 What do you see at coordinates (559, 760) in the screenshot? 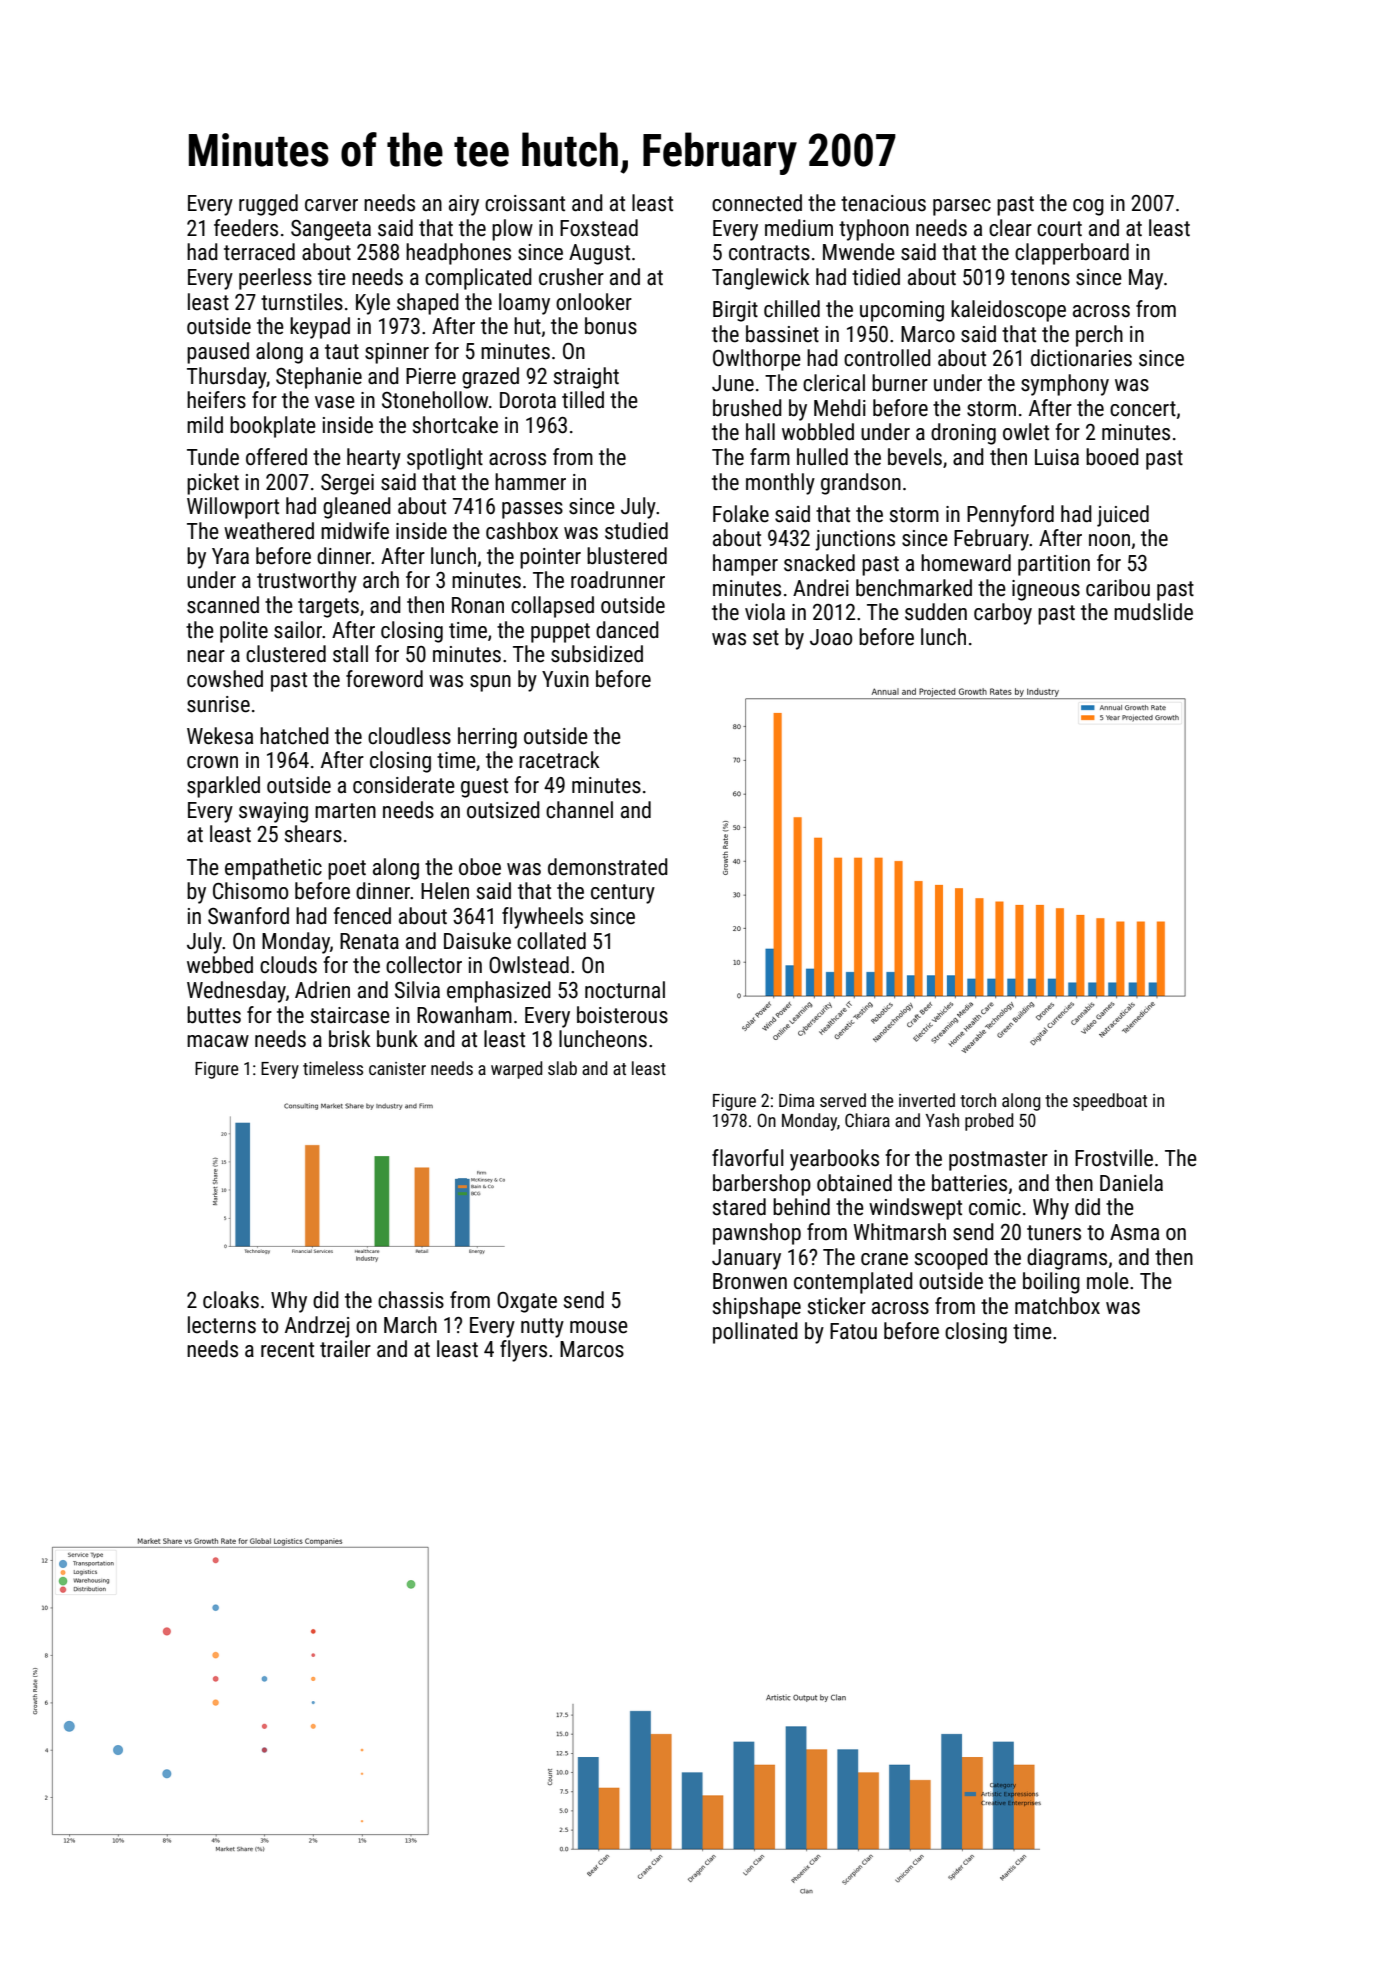
I see `racetrack` at bounding box center [559, 760].
